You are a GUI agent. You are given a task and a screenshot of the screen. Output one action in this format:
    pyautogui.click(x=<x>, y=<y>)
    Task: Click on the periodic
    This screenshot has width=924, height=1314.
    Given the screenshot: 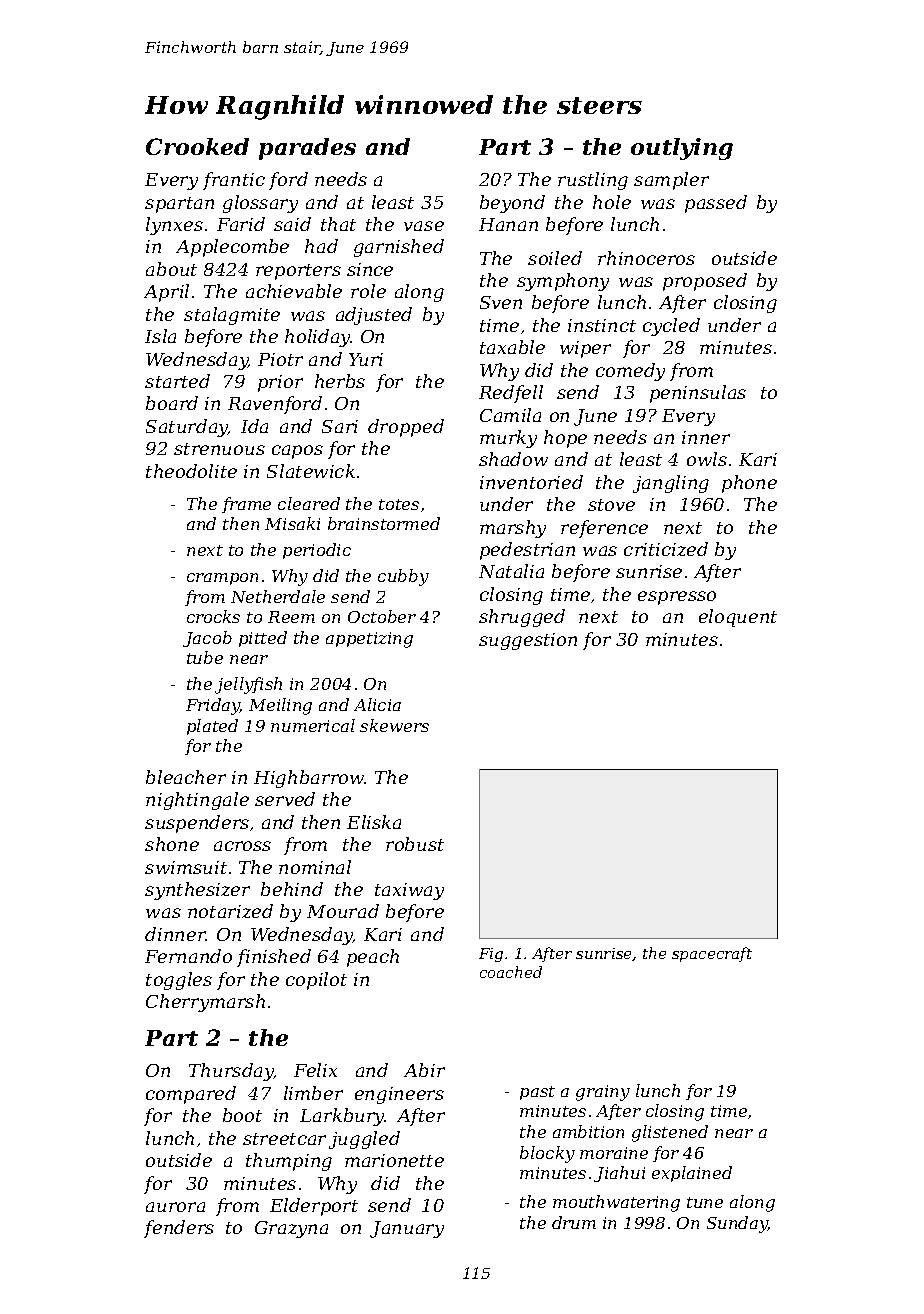 What is the action you would take?
    pyautogui.click(x=317, y=551)
